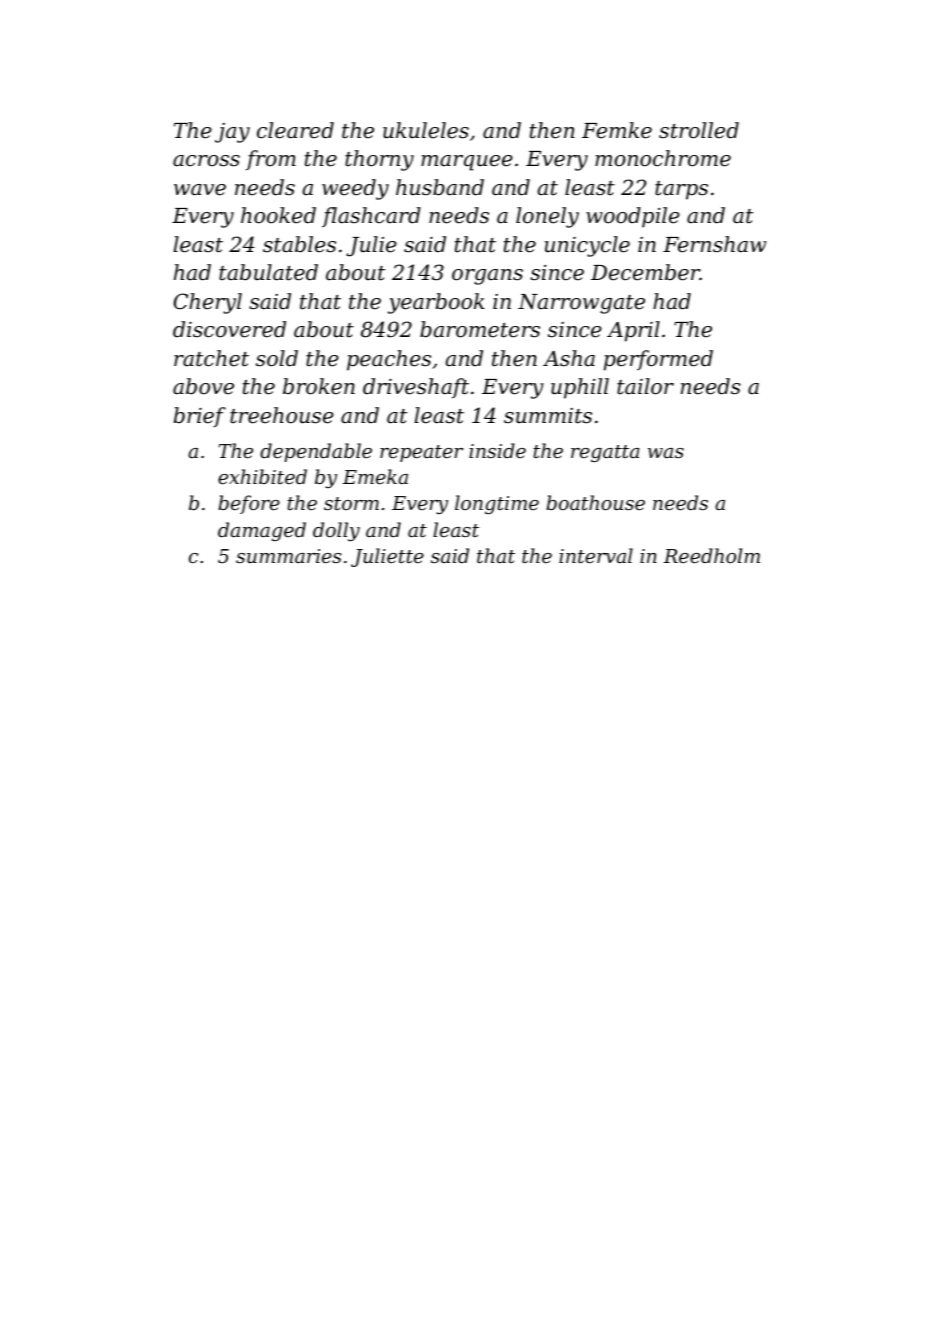  Describe the element at coordinates (421, 453) in the page. I see `repeater` at that location.
